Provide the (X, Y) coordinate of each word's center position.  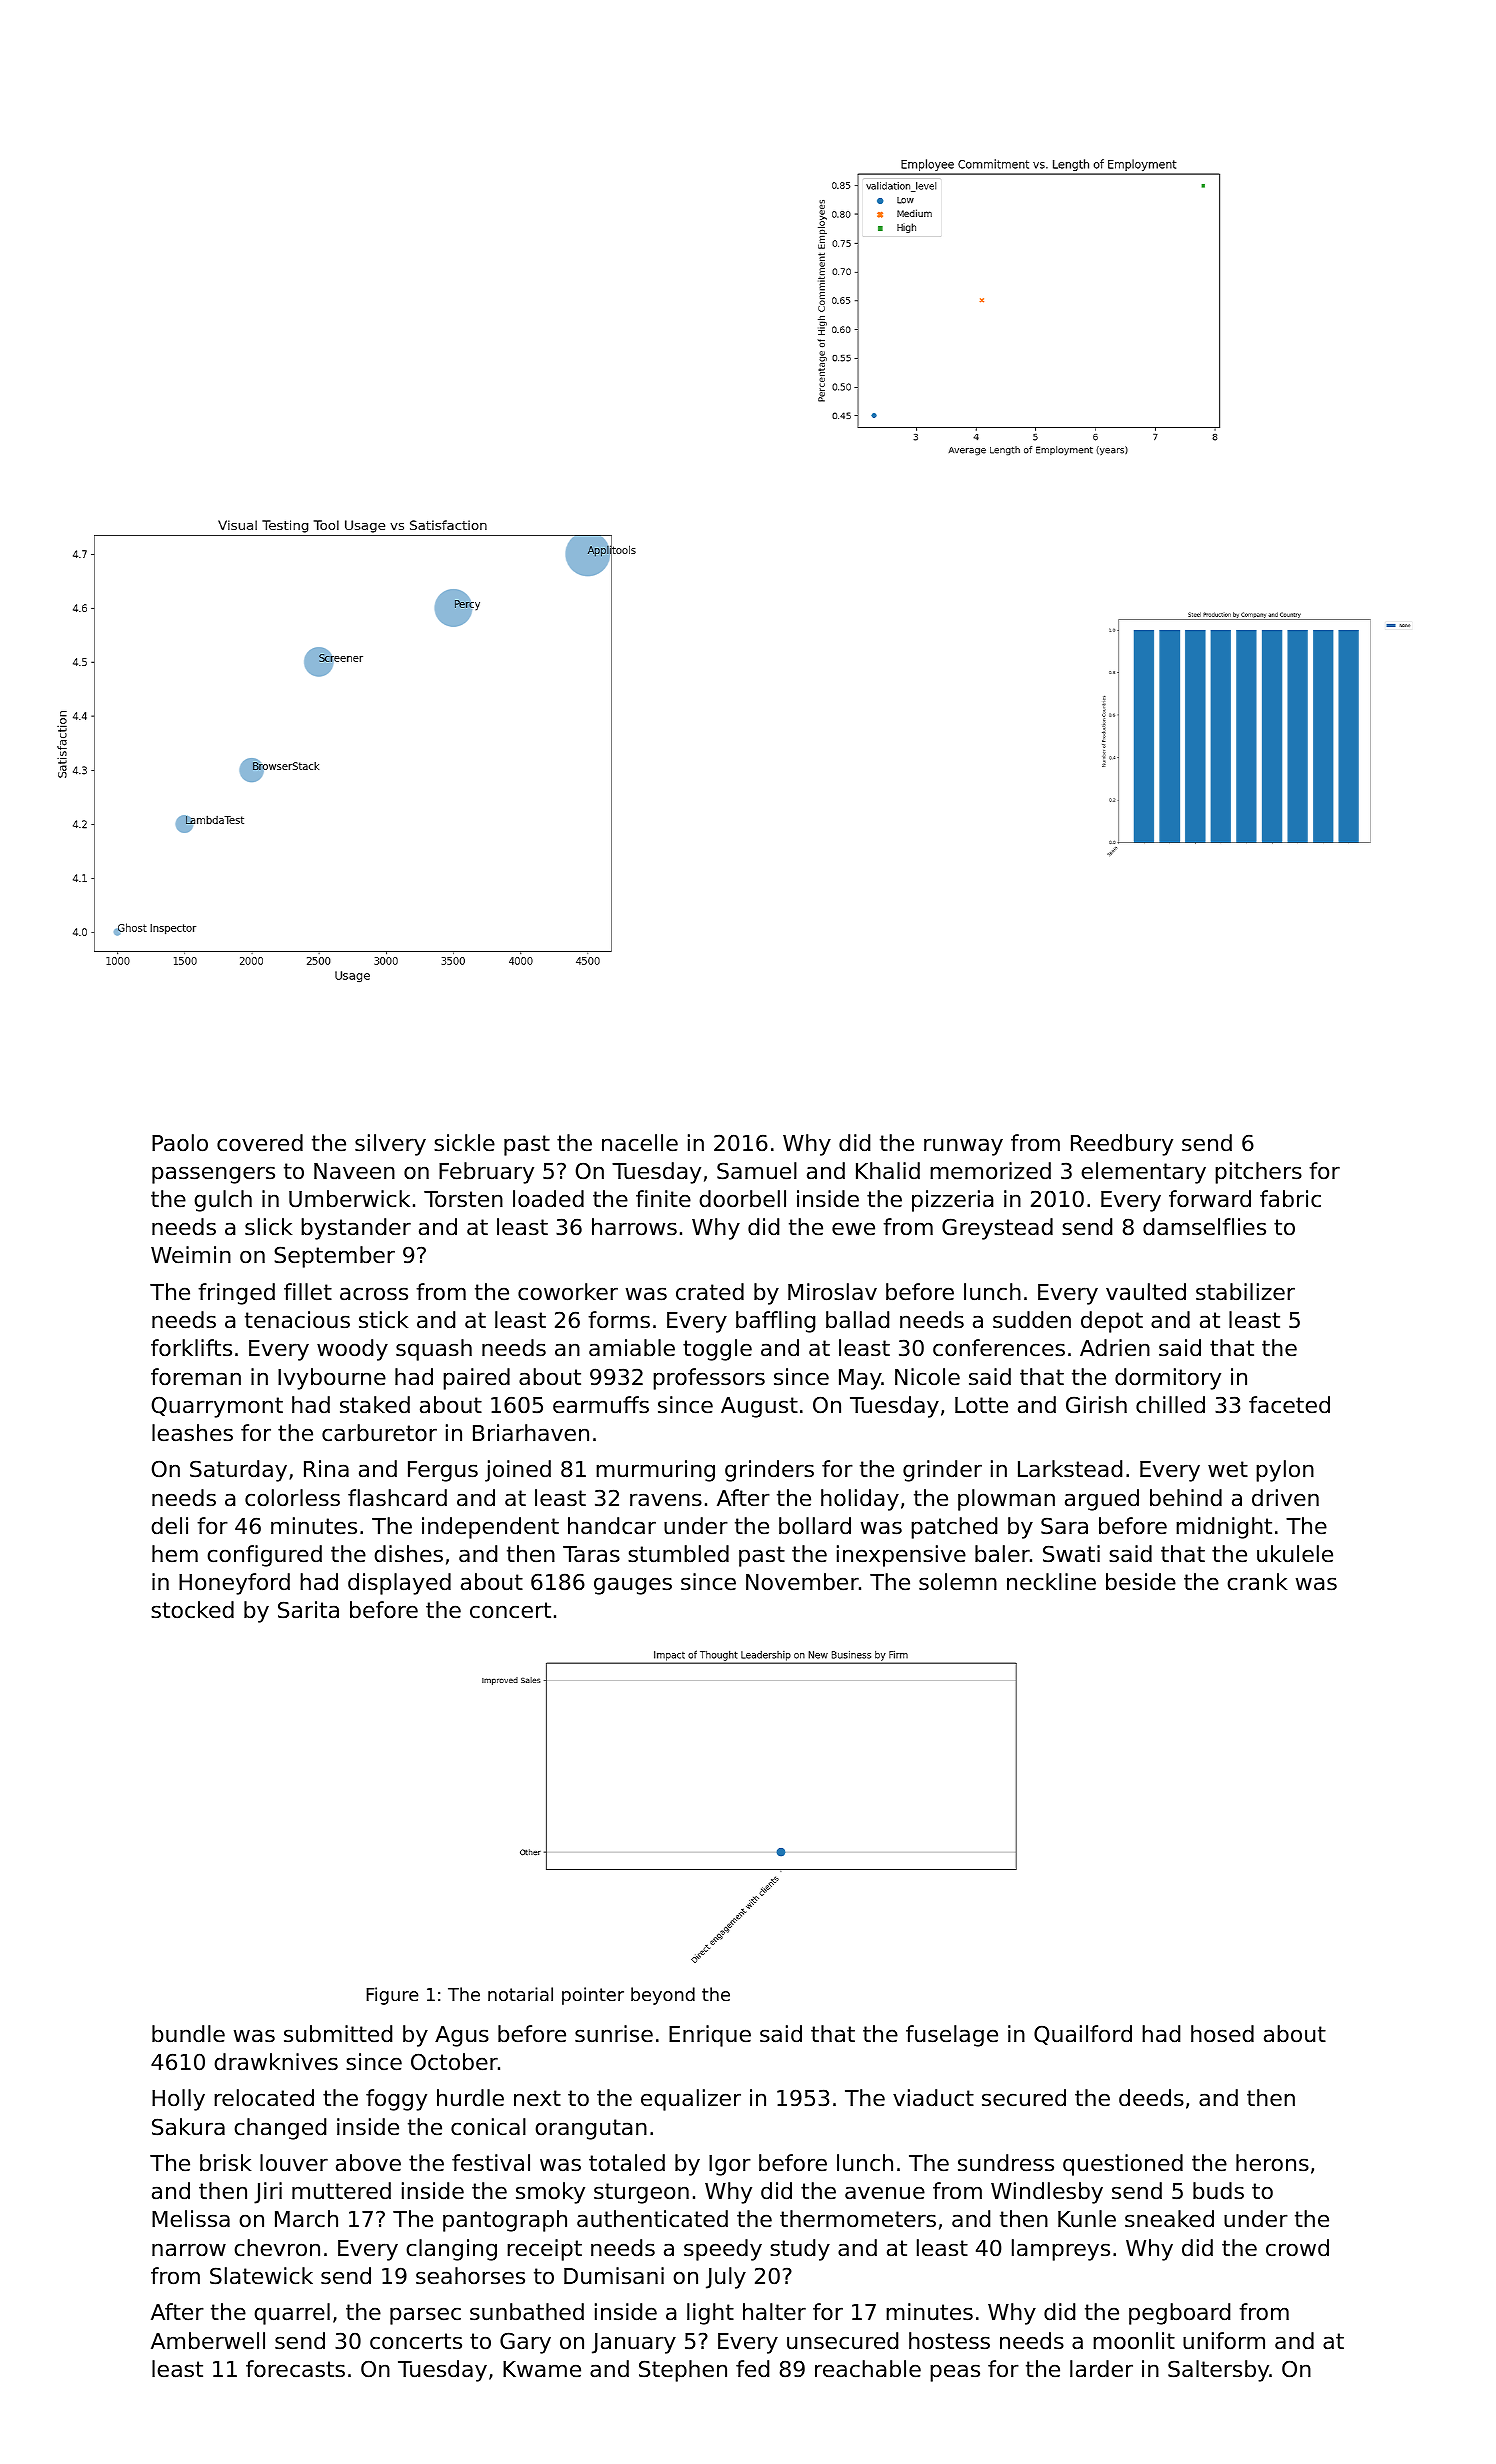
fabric (1290, 1199)
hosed (1222, 2034)
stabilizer (1245, 1292)
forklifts (191, 1348)
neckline (1051, 1582)
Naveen (354, 1171)
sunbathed (527, 2312)
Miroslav (832, 1292)
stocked (192, 1610)
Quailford (1083, 2035)
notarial (520, 1994)
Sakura (188, 2127)
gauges (633, 1586)
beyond (663, 1996)
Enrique (710, 2036)
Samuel (757, 1171)
